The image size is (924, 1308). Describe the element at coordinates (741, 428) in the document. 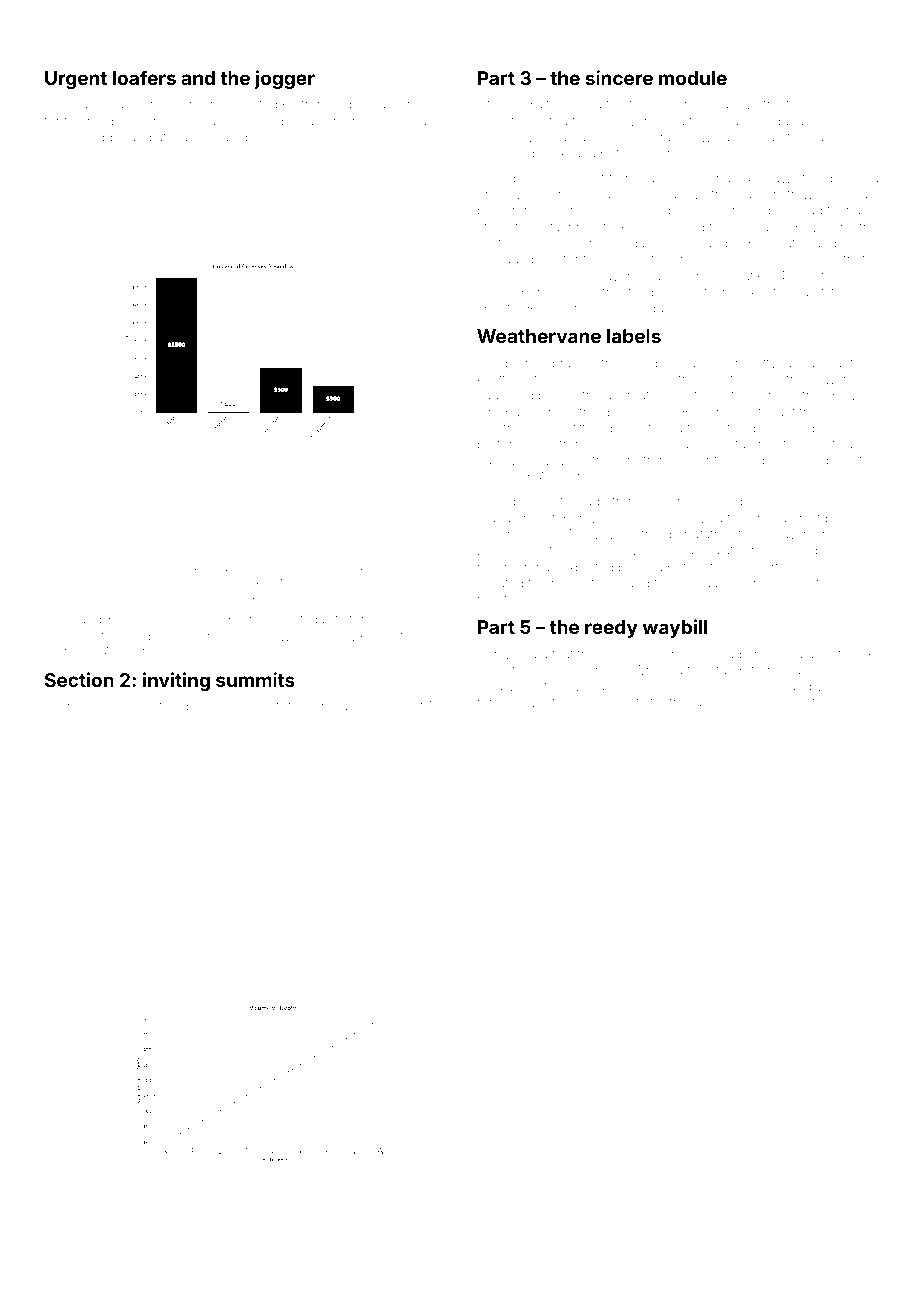

I see `astrolabe` at that location.
